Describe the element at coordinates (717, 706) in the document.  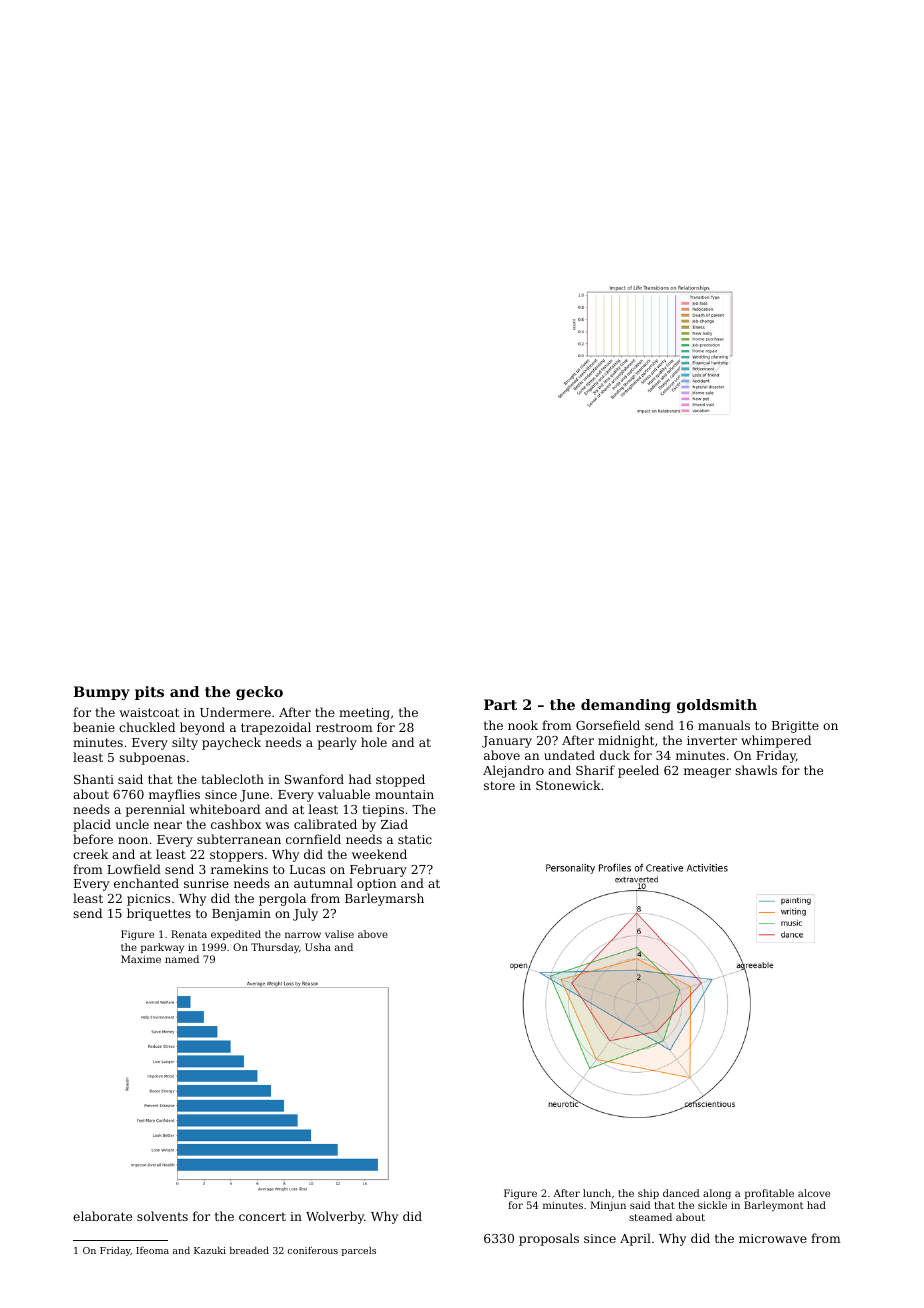
I see `goldsmith` at that location.
